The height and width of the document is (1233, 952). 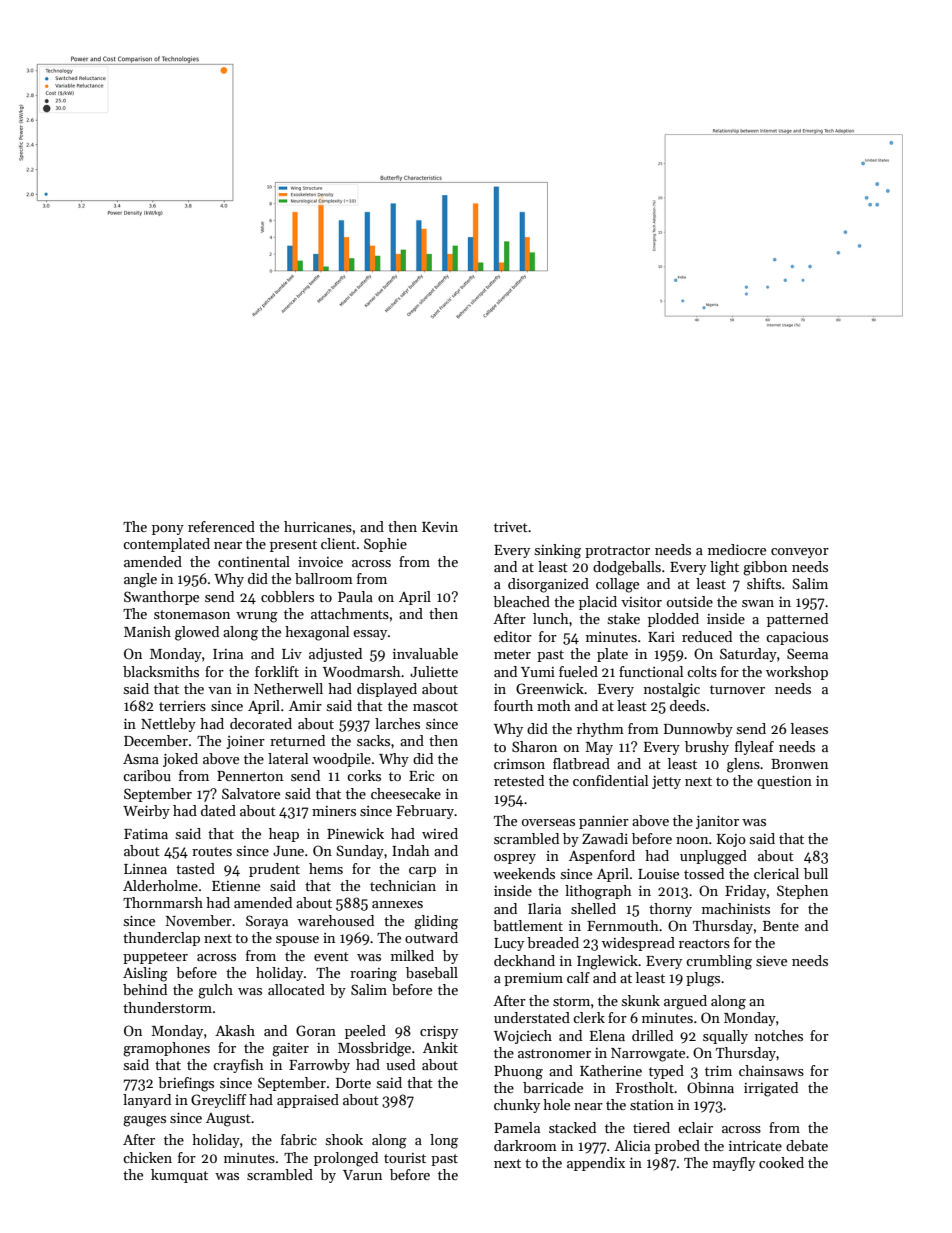 I want to click on tourist, so click(x=405, y=1158).
